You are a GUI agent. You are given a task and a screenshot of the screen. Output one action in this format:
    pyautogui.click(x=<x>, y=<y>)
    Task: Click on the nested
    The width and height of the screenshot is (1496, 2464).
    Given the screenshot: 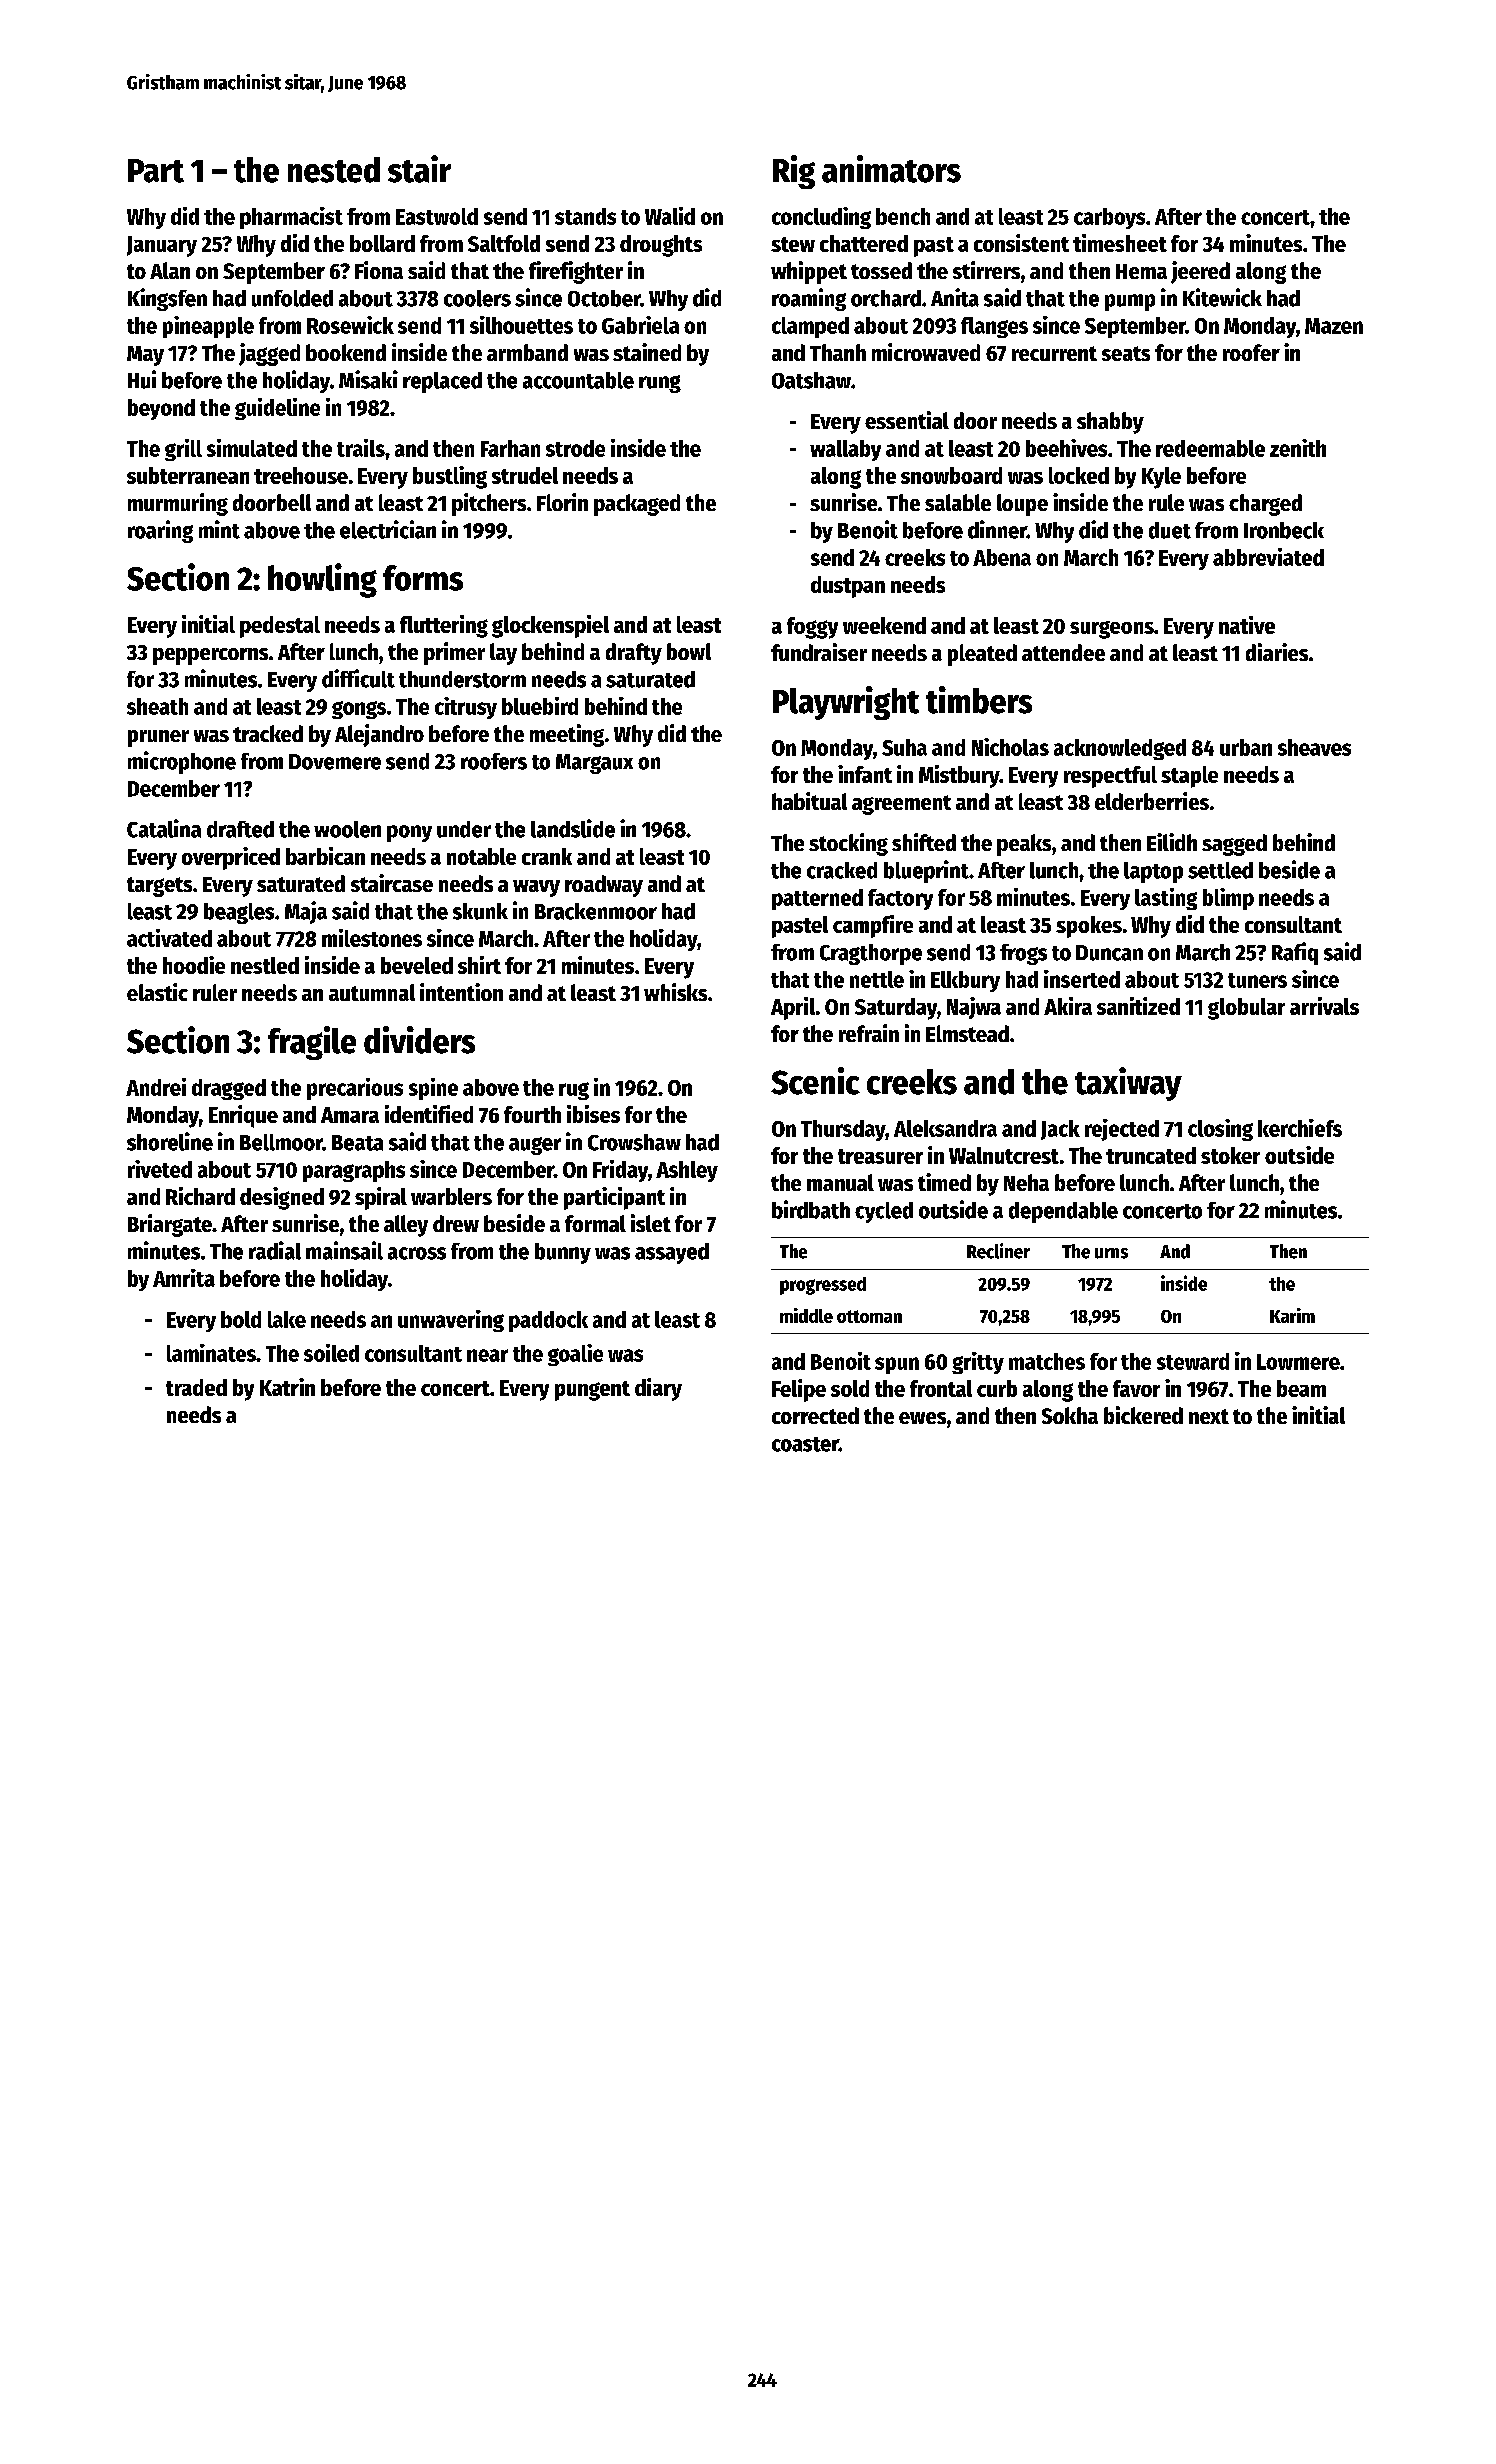 What is the action you would take?
    pyautogui.click(x=334, y=170)
